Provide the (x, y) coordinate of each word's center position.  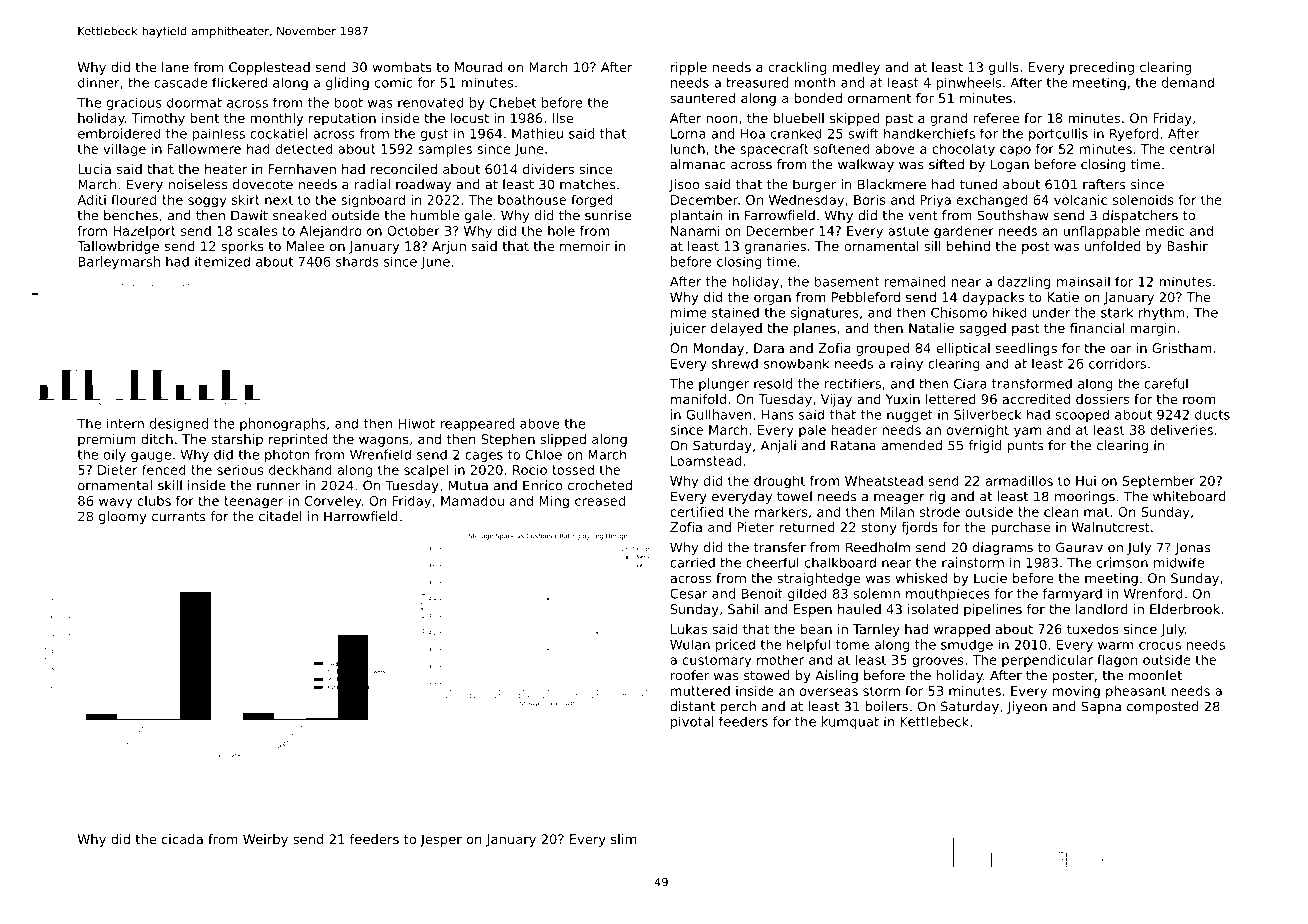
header (854, 429)
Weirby (265, 840)
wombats (402, 67)
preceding (1102, 68)
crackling (797, 68)
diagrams (1003, 548)
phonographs (283, 424)
